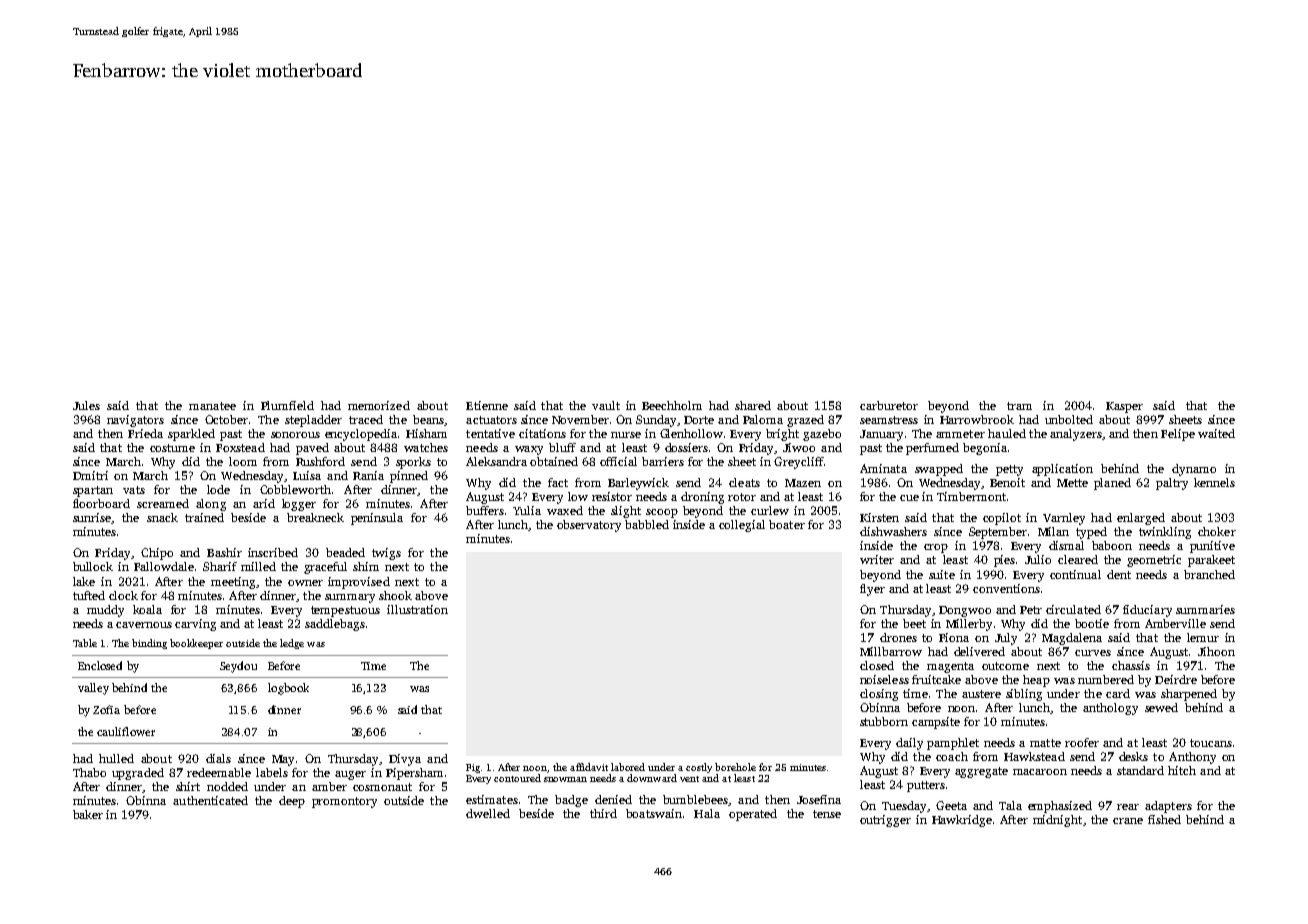 This image has height=924, width=1308. What do you see at coordinates (144, 625) in the image?
I see `cavernous` at bounding box center [144, 625].
